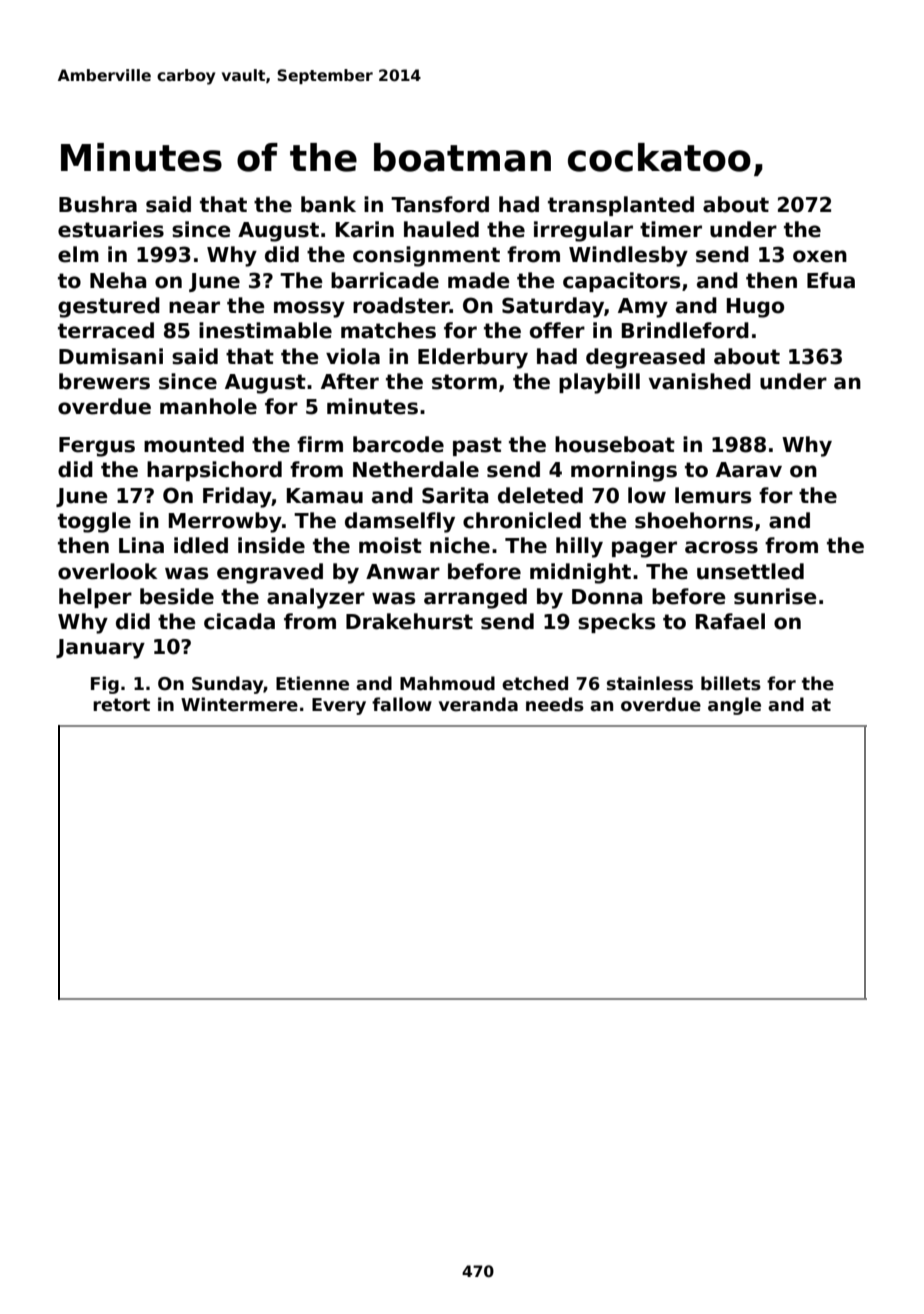 The image size is (924, 1314). I want to click on needs, so click(555, 704).
